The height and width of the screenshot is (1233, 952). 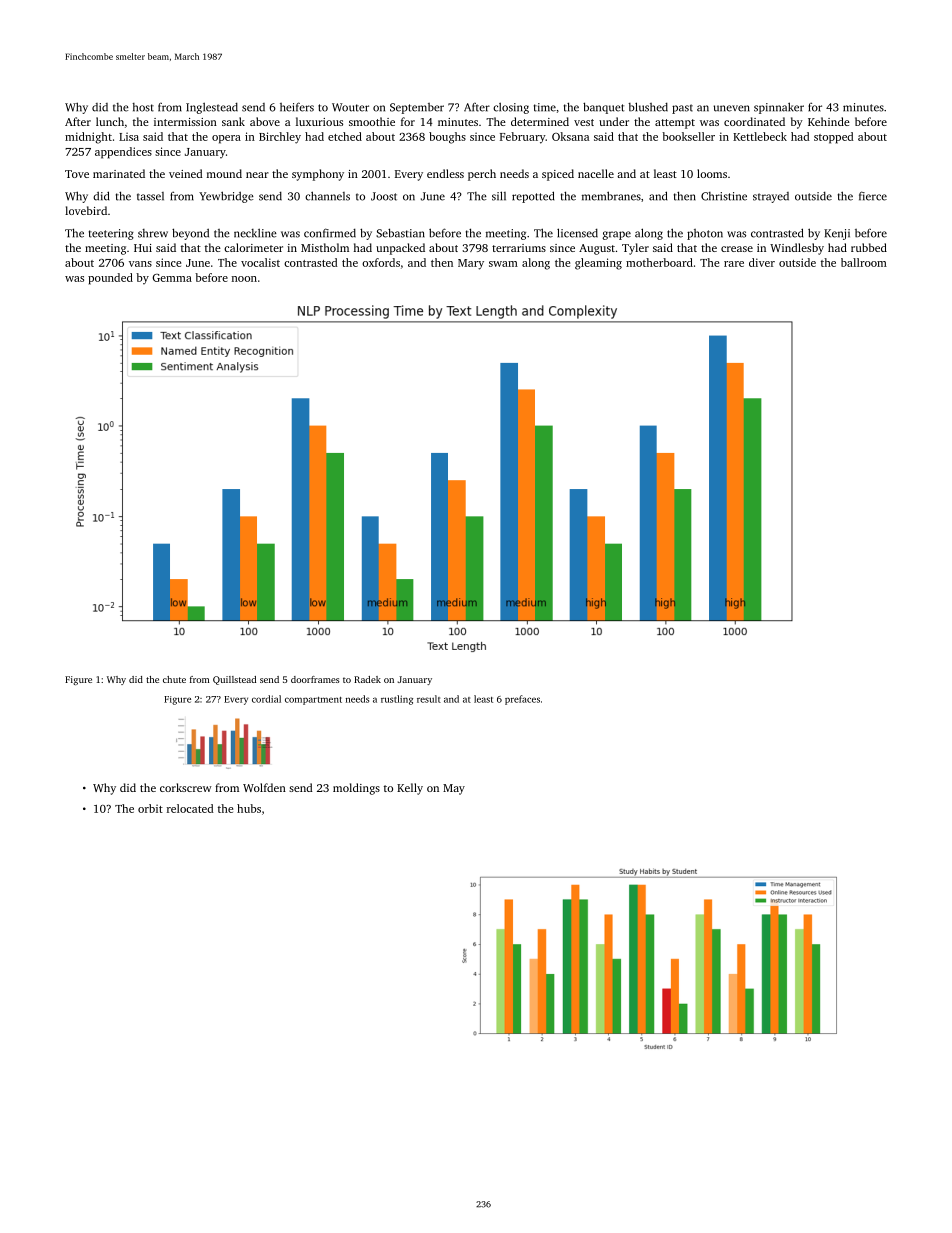 I want to click on diver, so click(x=762, y=262).
